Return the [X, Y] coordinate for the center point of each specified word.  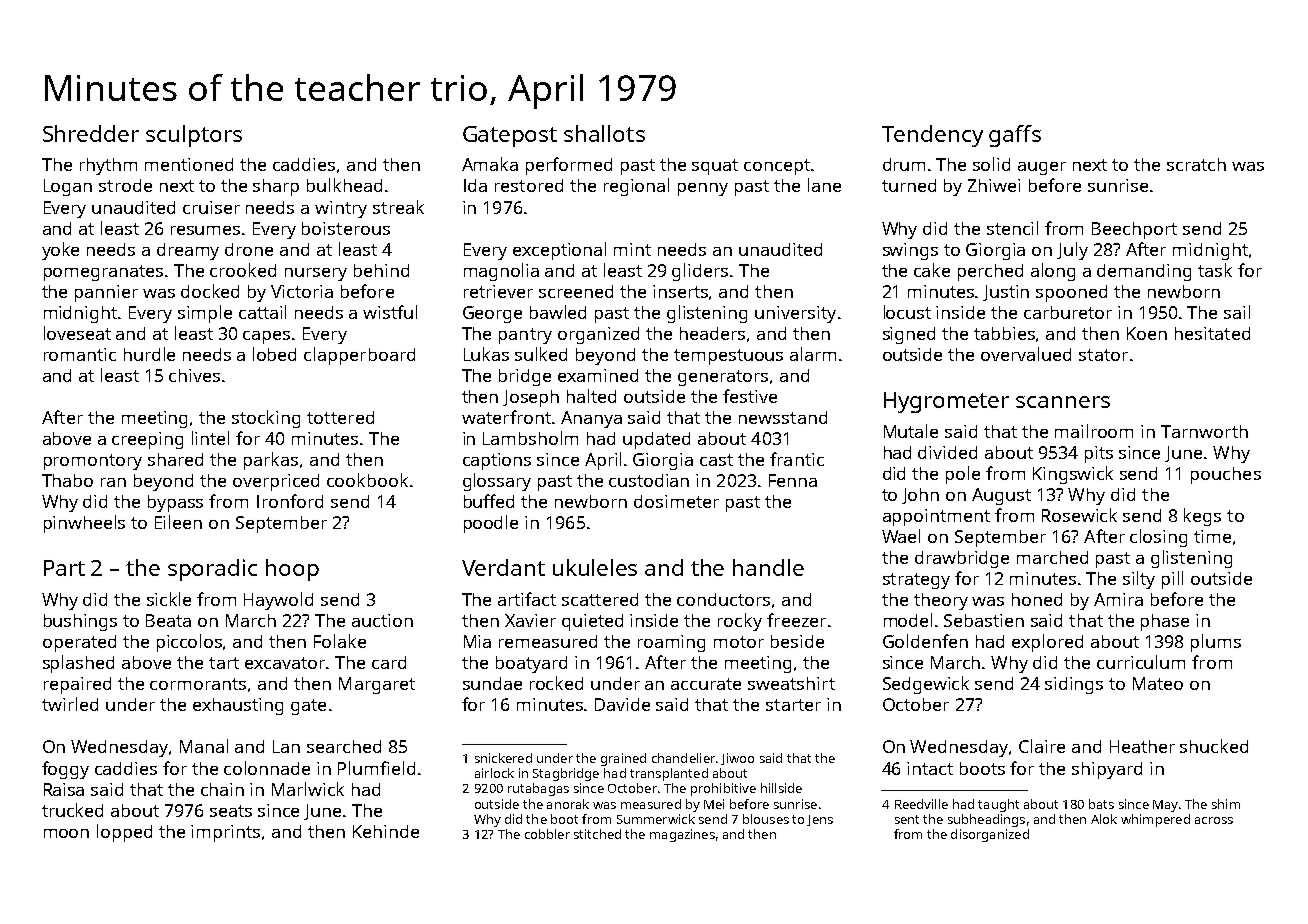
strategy [916, 581]
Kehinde [386, 831]
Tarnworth [1204, 431]
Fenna [793, 480]
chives [194, 375]
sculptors [194, 136]
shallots [604, 133]
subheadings [986, 820]
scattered [600, 599]
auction [382, 620]
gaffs [1015, 136]
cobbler [547, 834]
